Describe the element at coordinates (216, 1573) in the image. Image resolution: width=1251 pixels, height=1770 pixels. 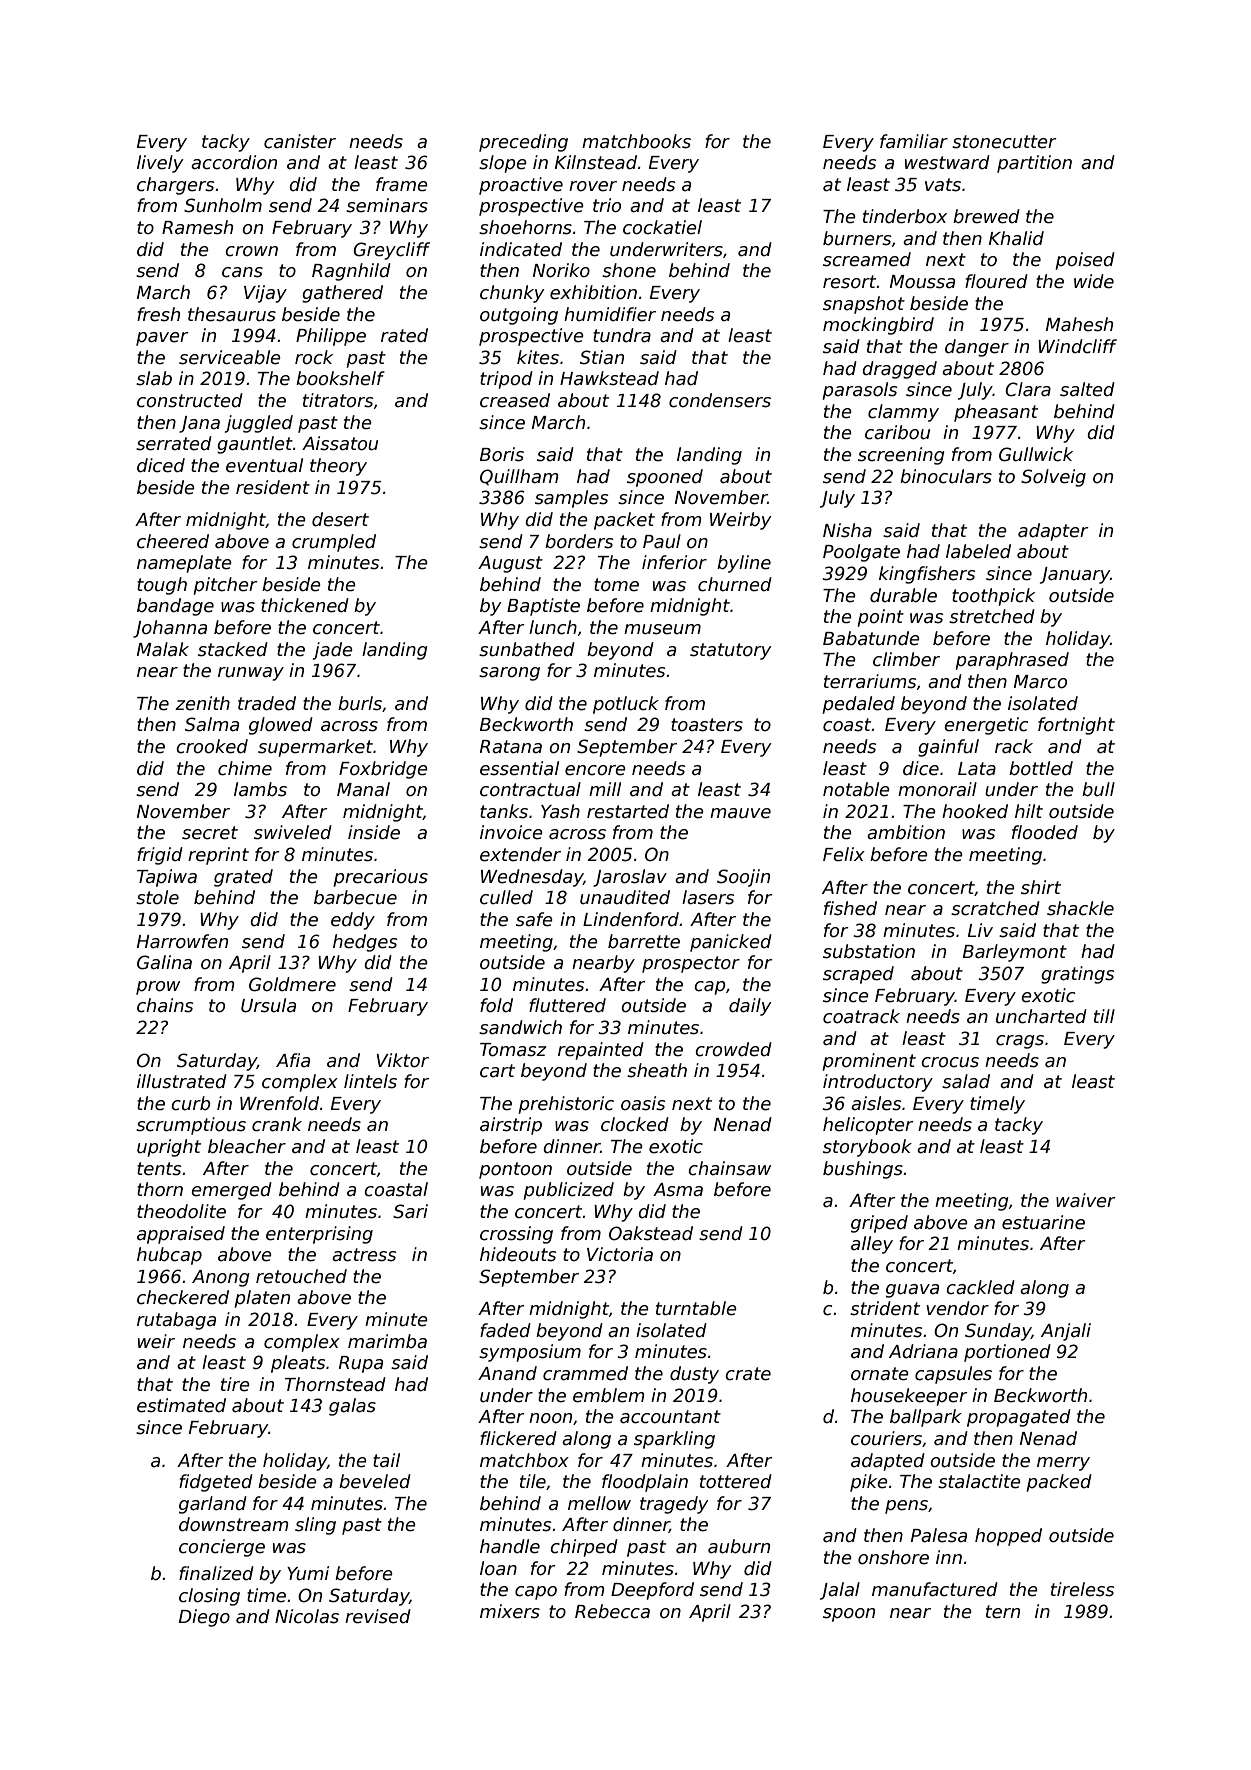
I see `finalized` at that location.
